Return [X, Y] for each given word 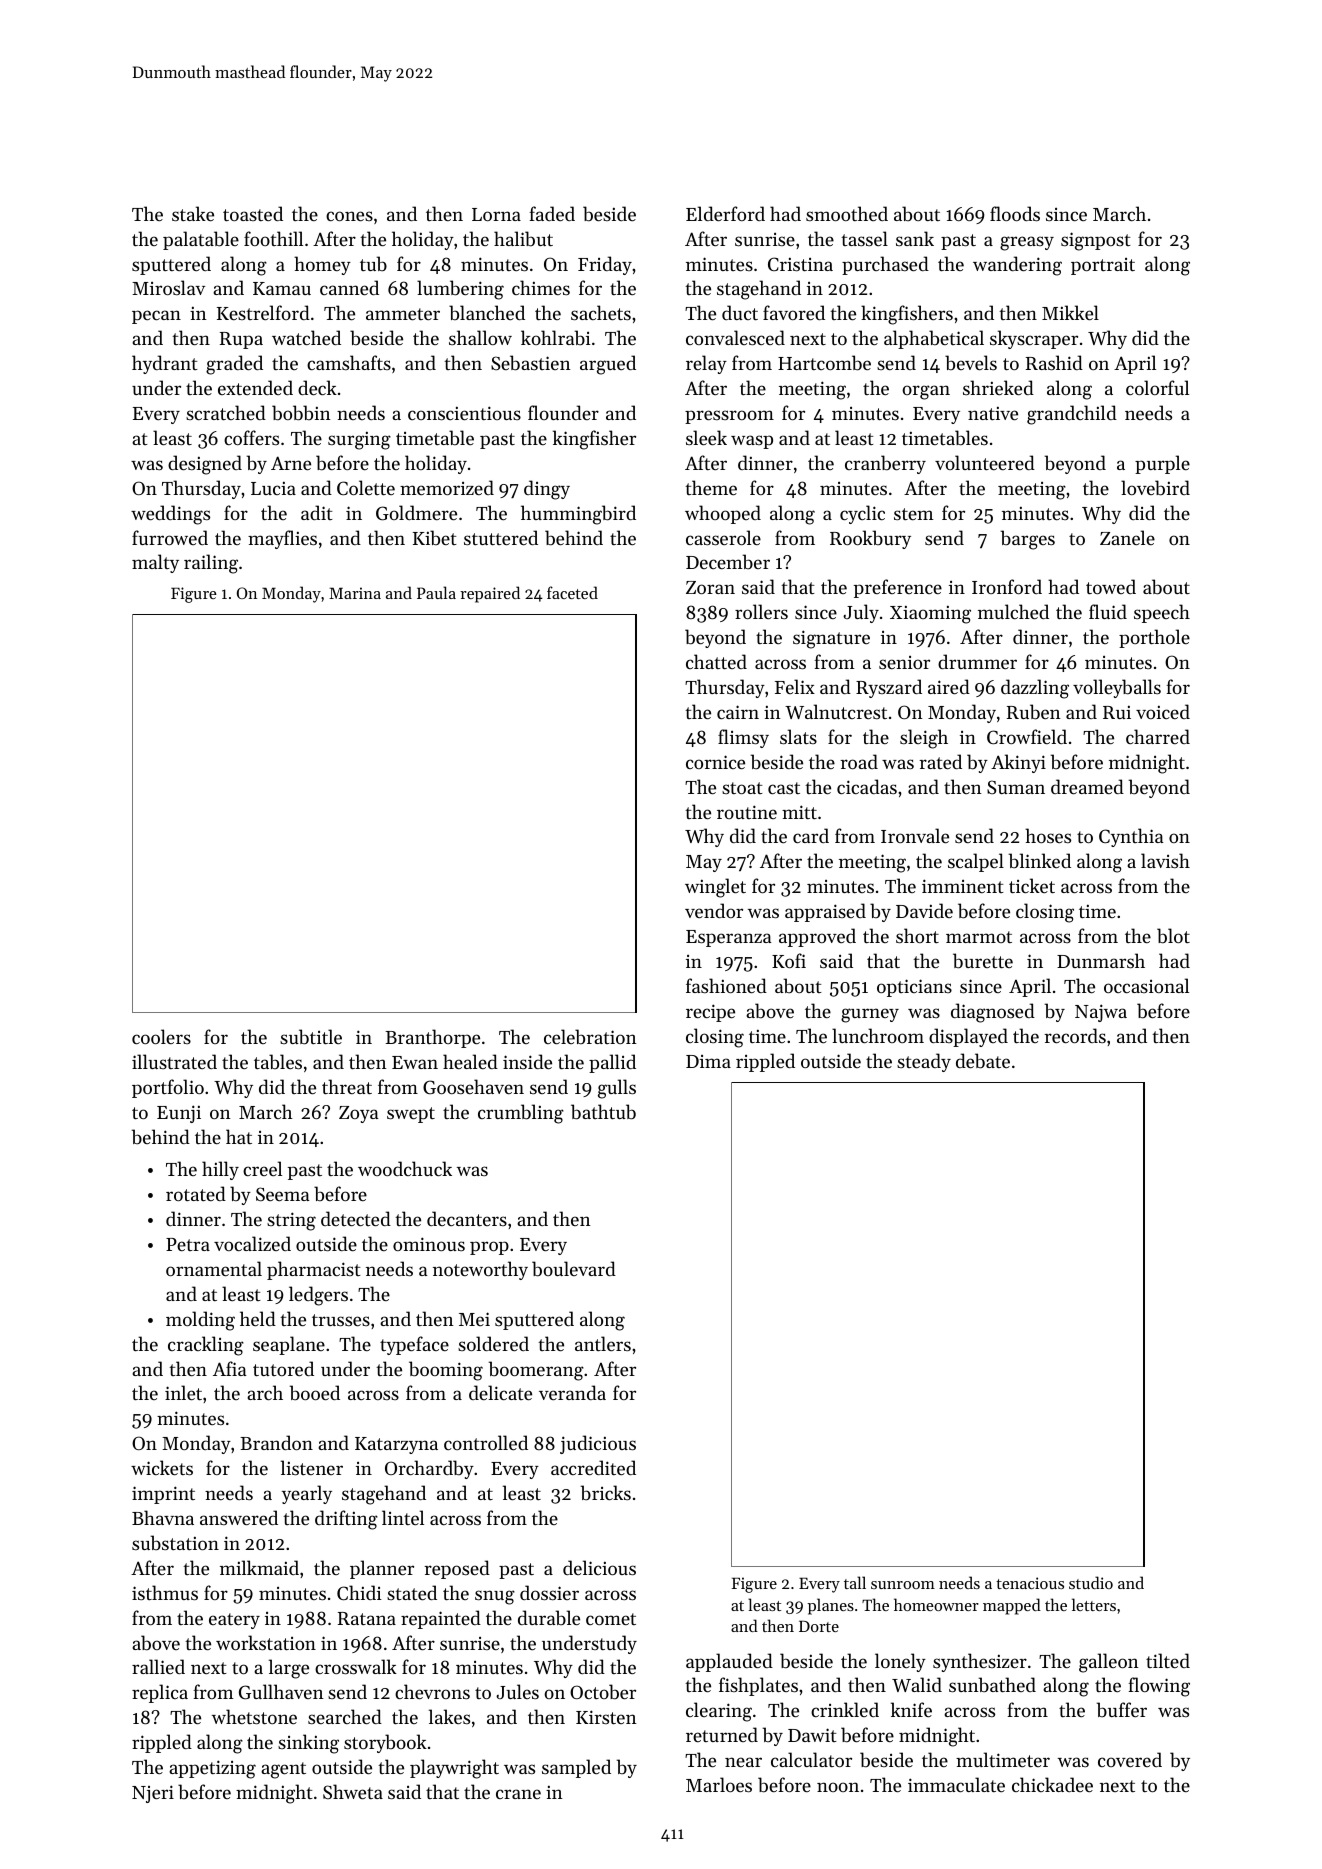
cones [349, 216]
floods [1015, 213]
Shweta [353, 1791]
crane [518, 1794]
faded [552, 213]
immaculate [956, 1784]
